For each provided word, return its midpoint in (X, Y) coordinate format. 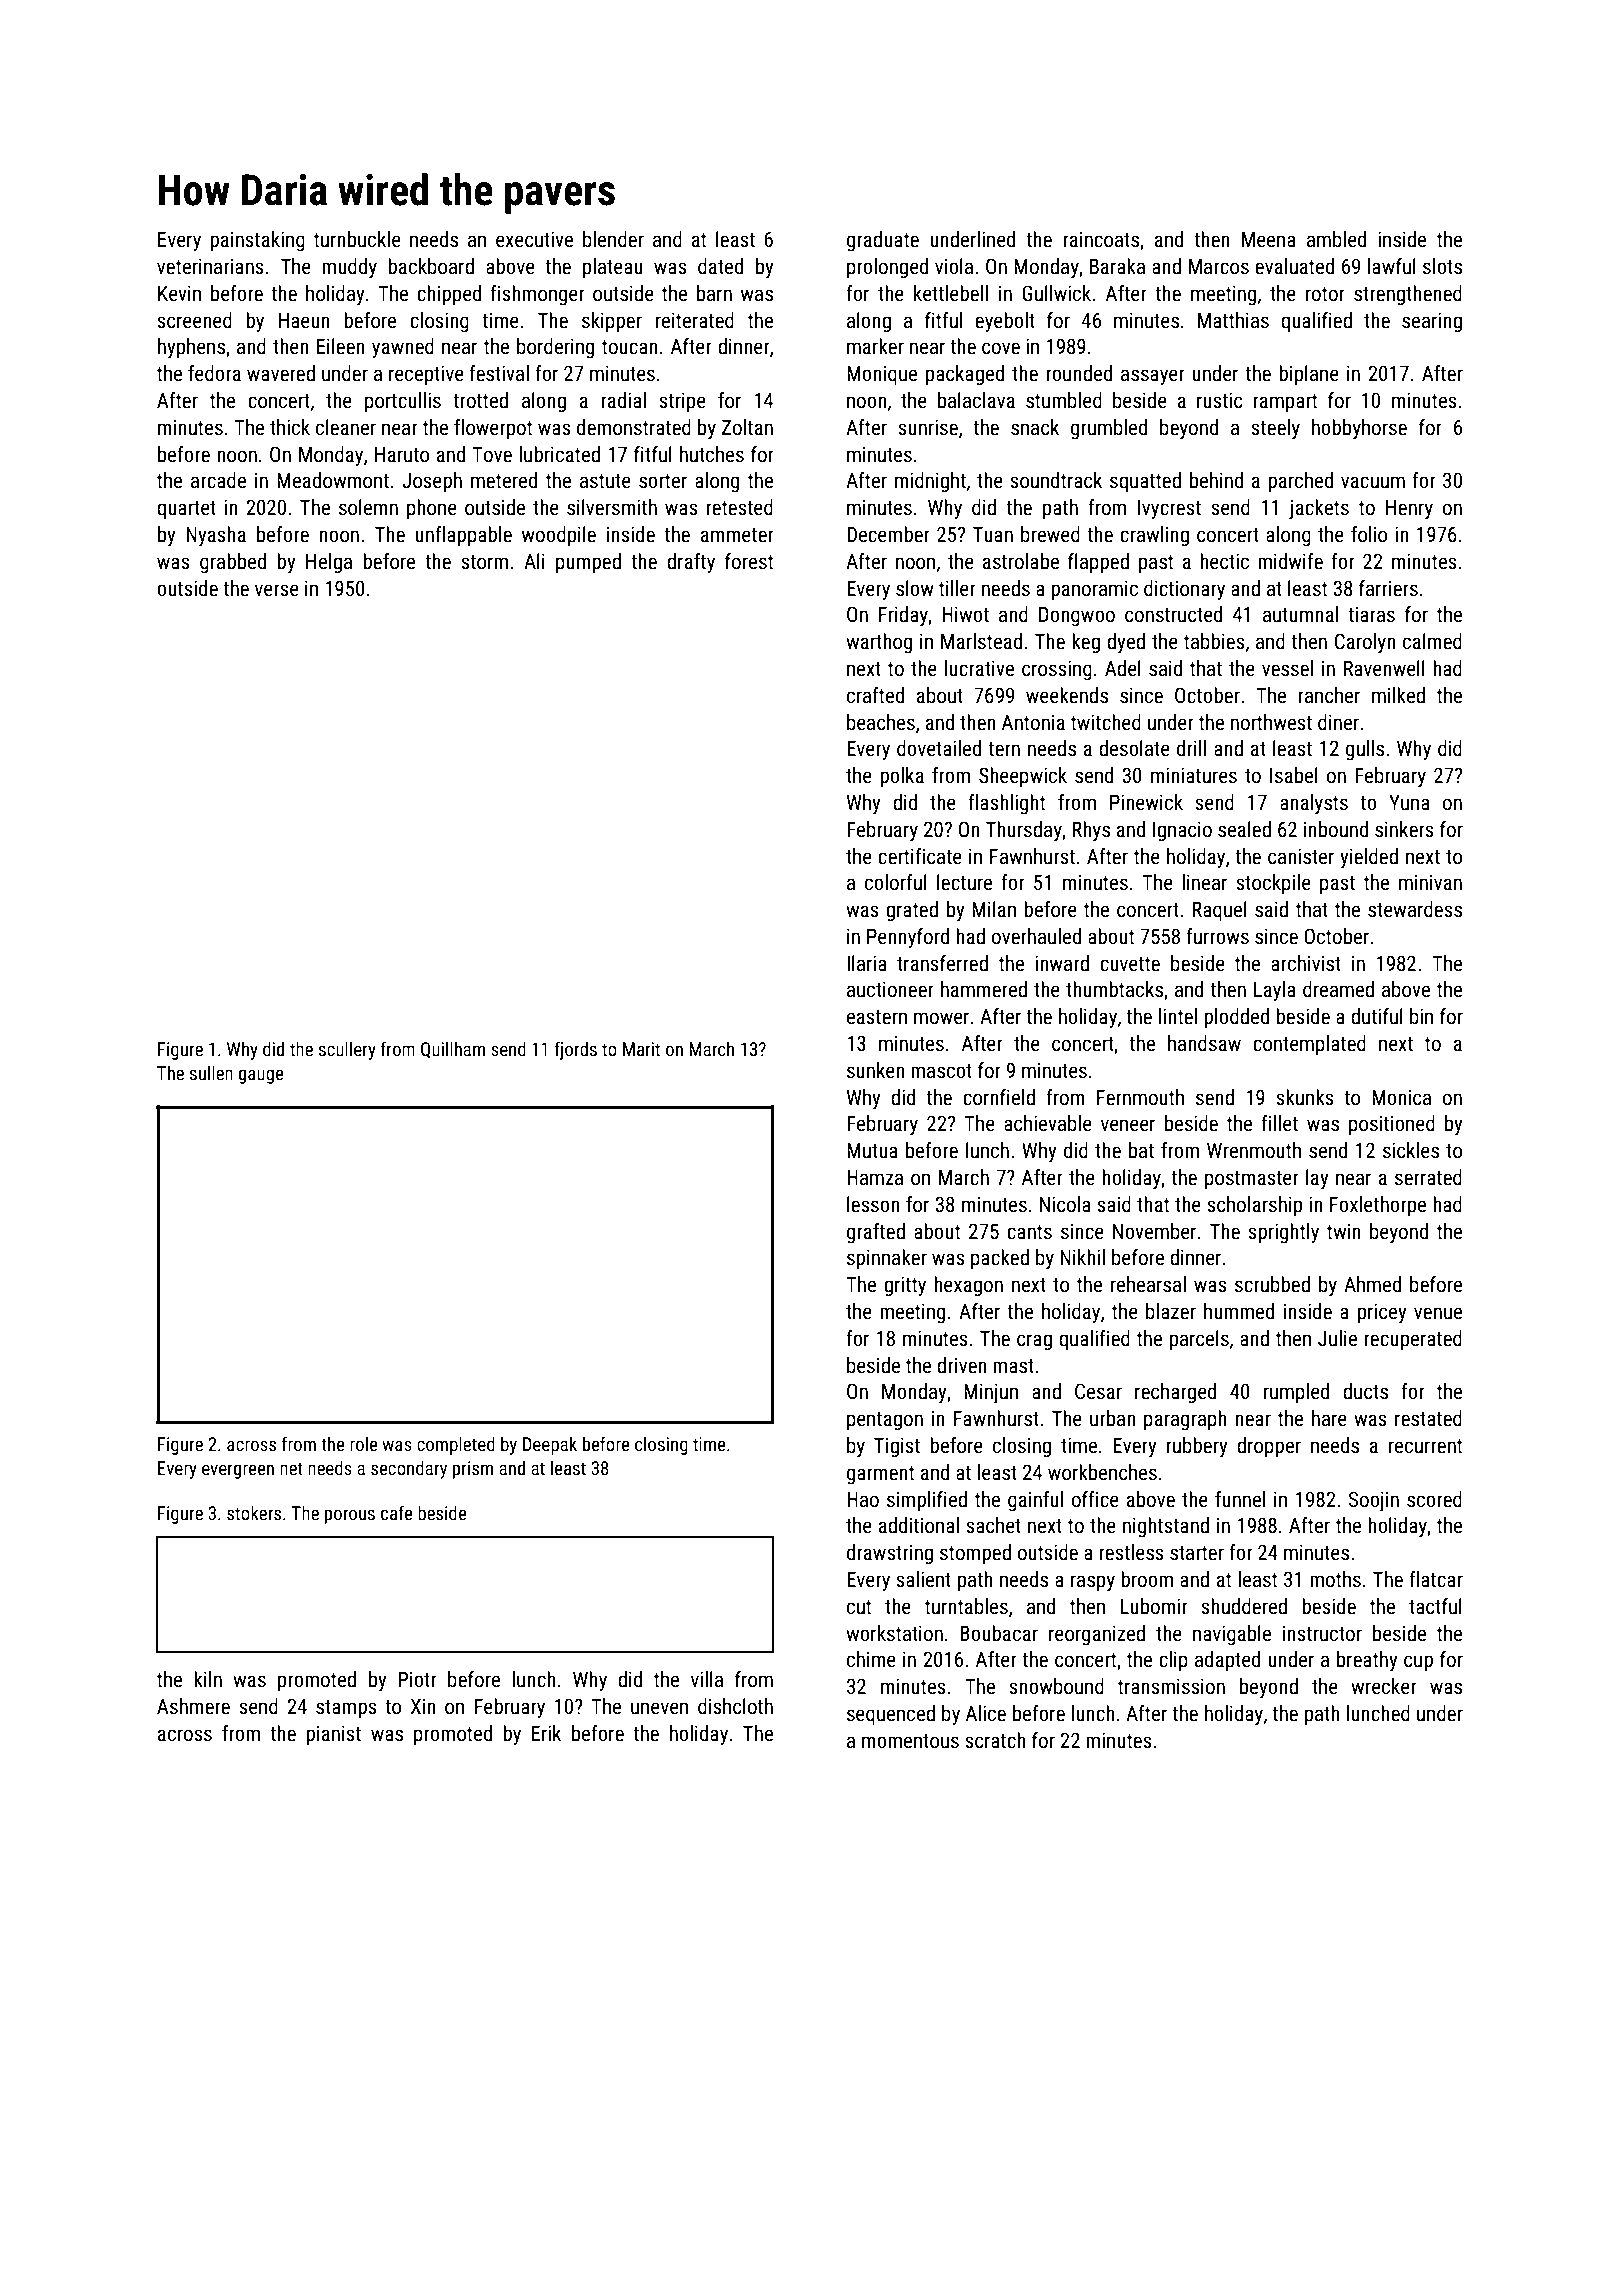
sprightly (1283, 1233)
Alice (986, 1713)
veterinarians (210, 266)
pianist (333, 1735)
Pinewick (1146, 802)
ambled (1336, 239)
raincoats (1101, 240)
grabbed (233, 563)
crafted (875, 695)
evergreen (238, 1471)
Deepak (550, 1445)
